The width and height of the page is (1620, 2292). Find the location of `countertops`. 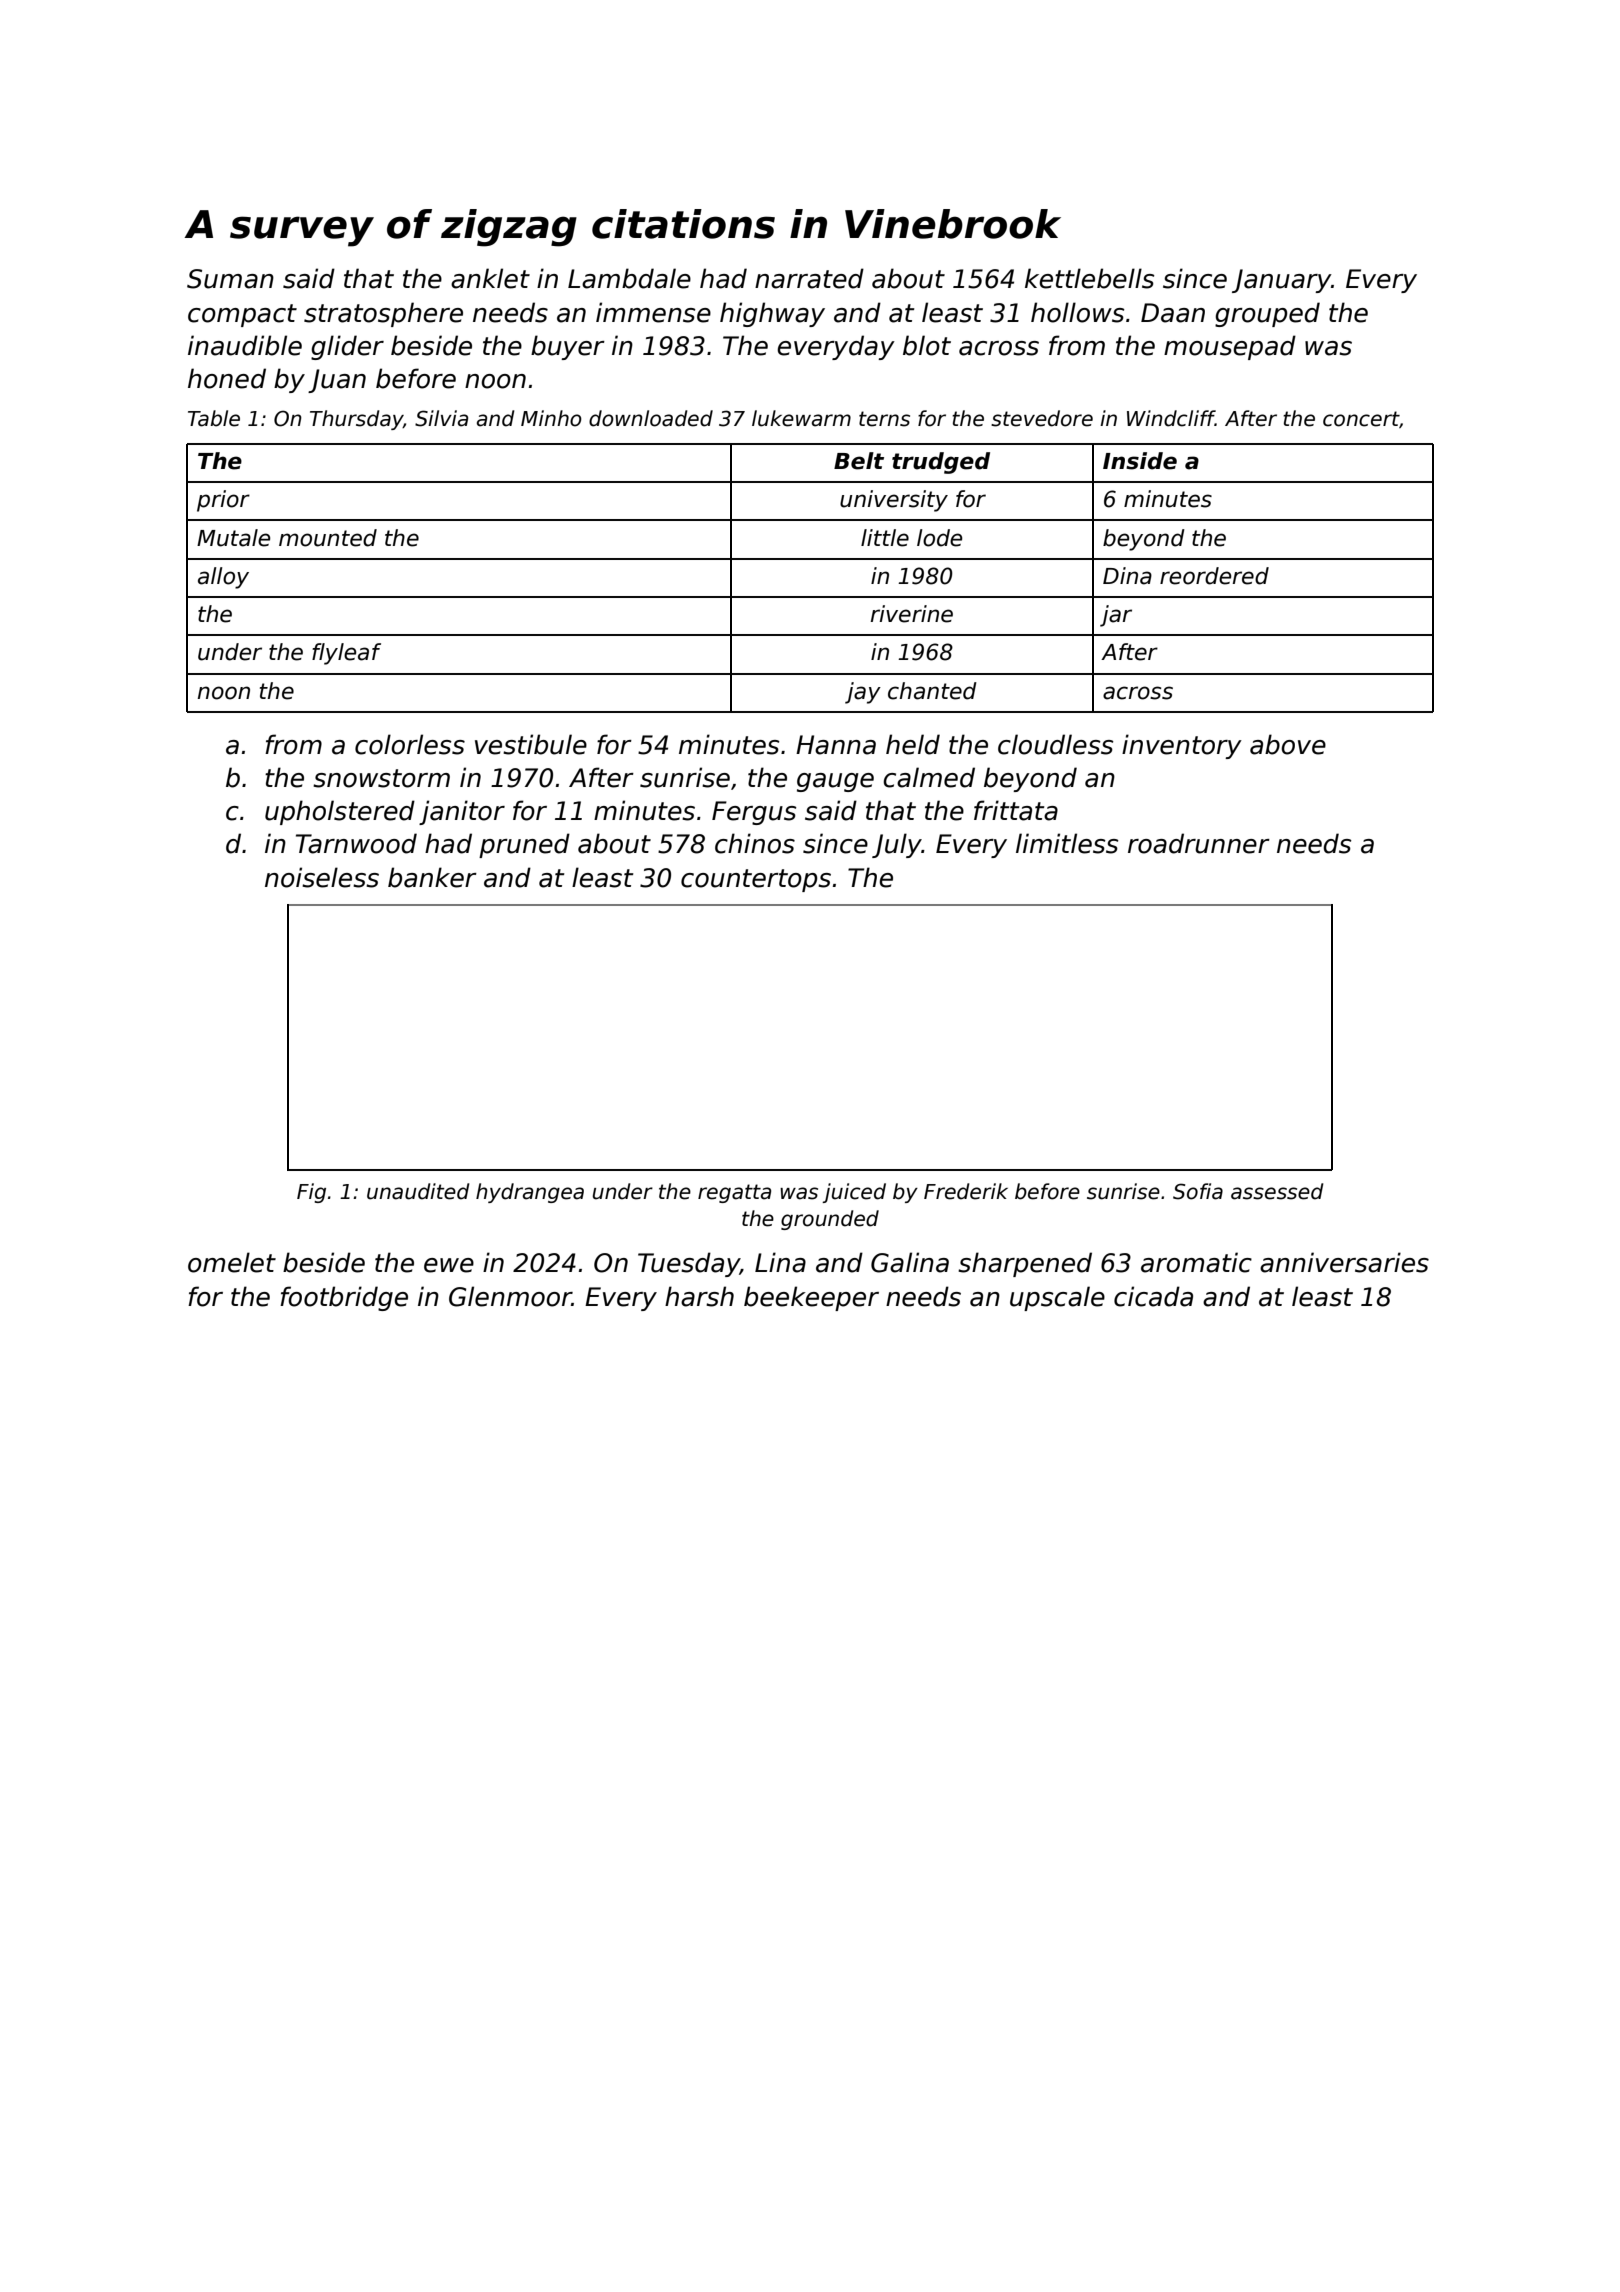

countertops is located at coordinates (756, 880).
